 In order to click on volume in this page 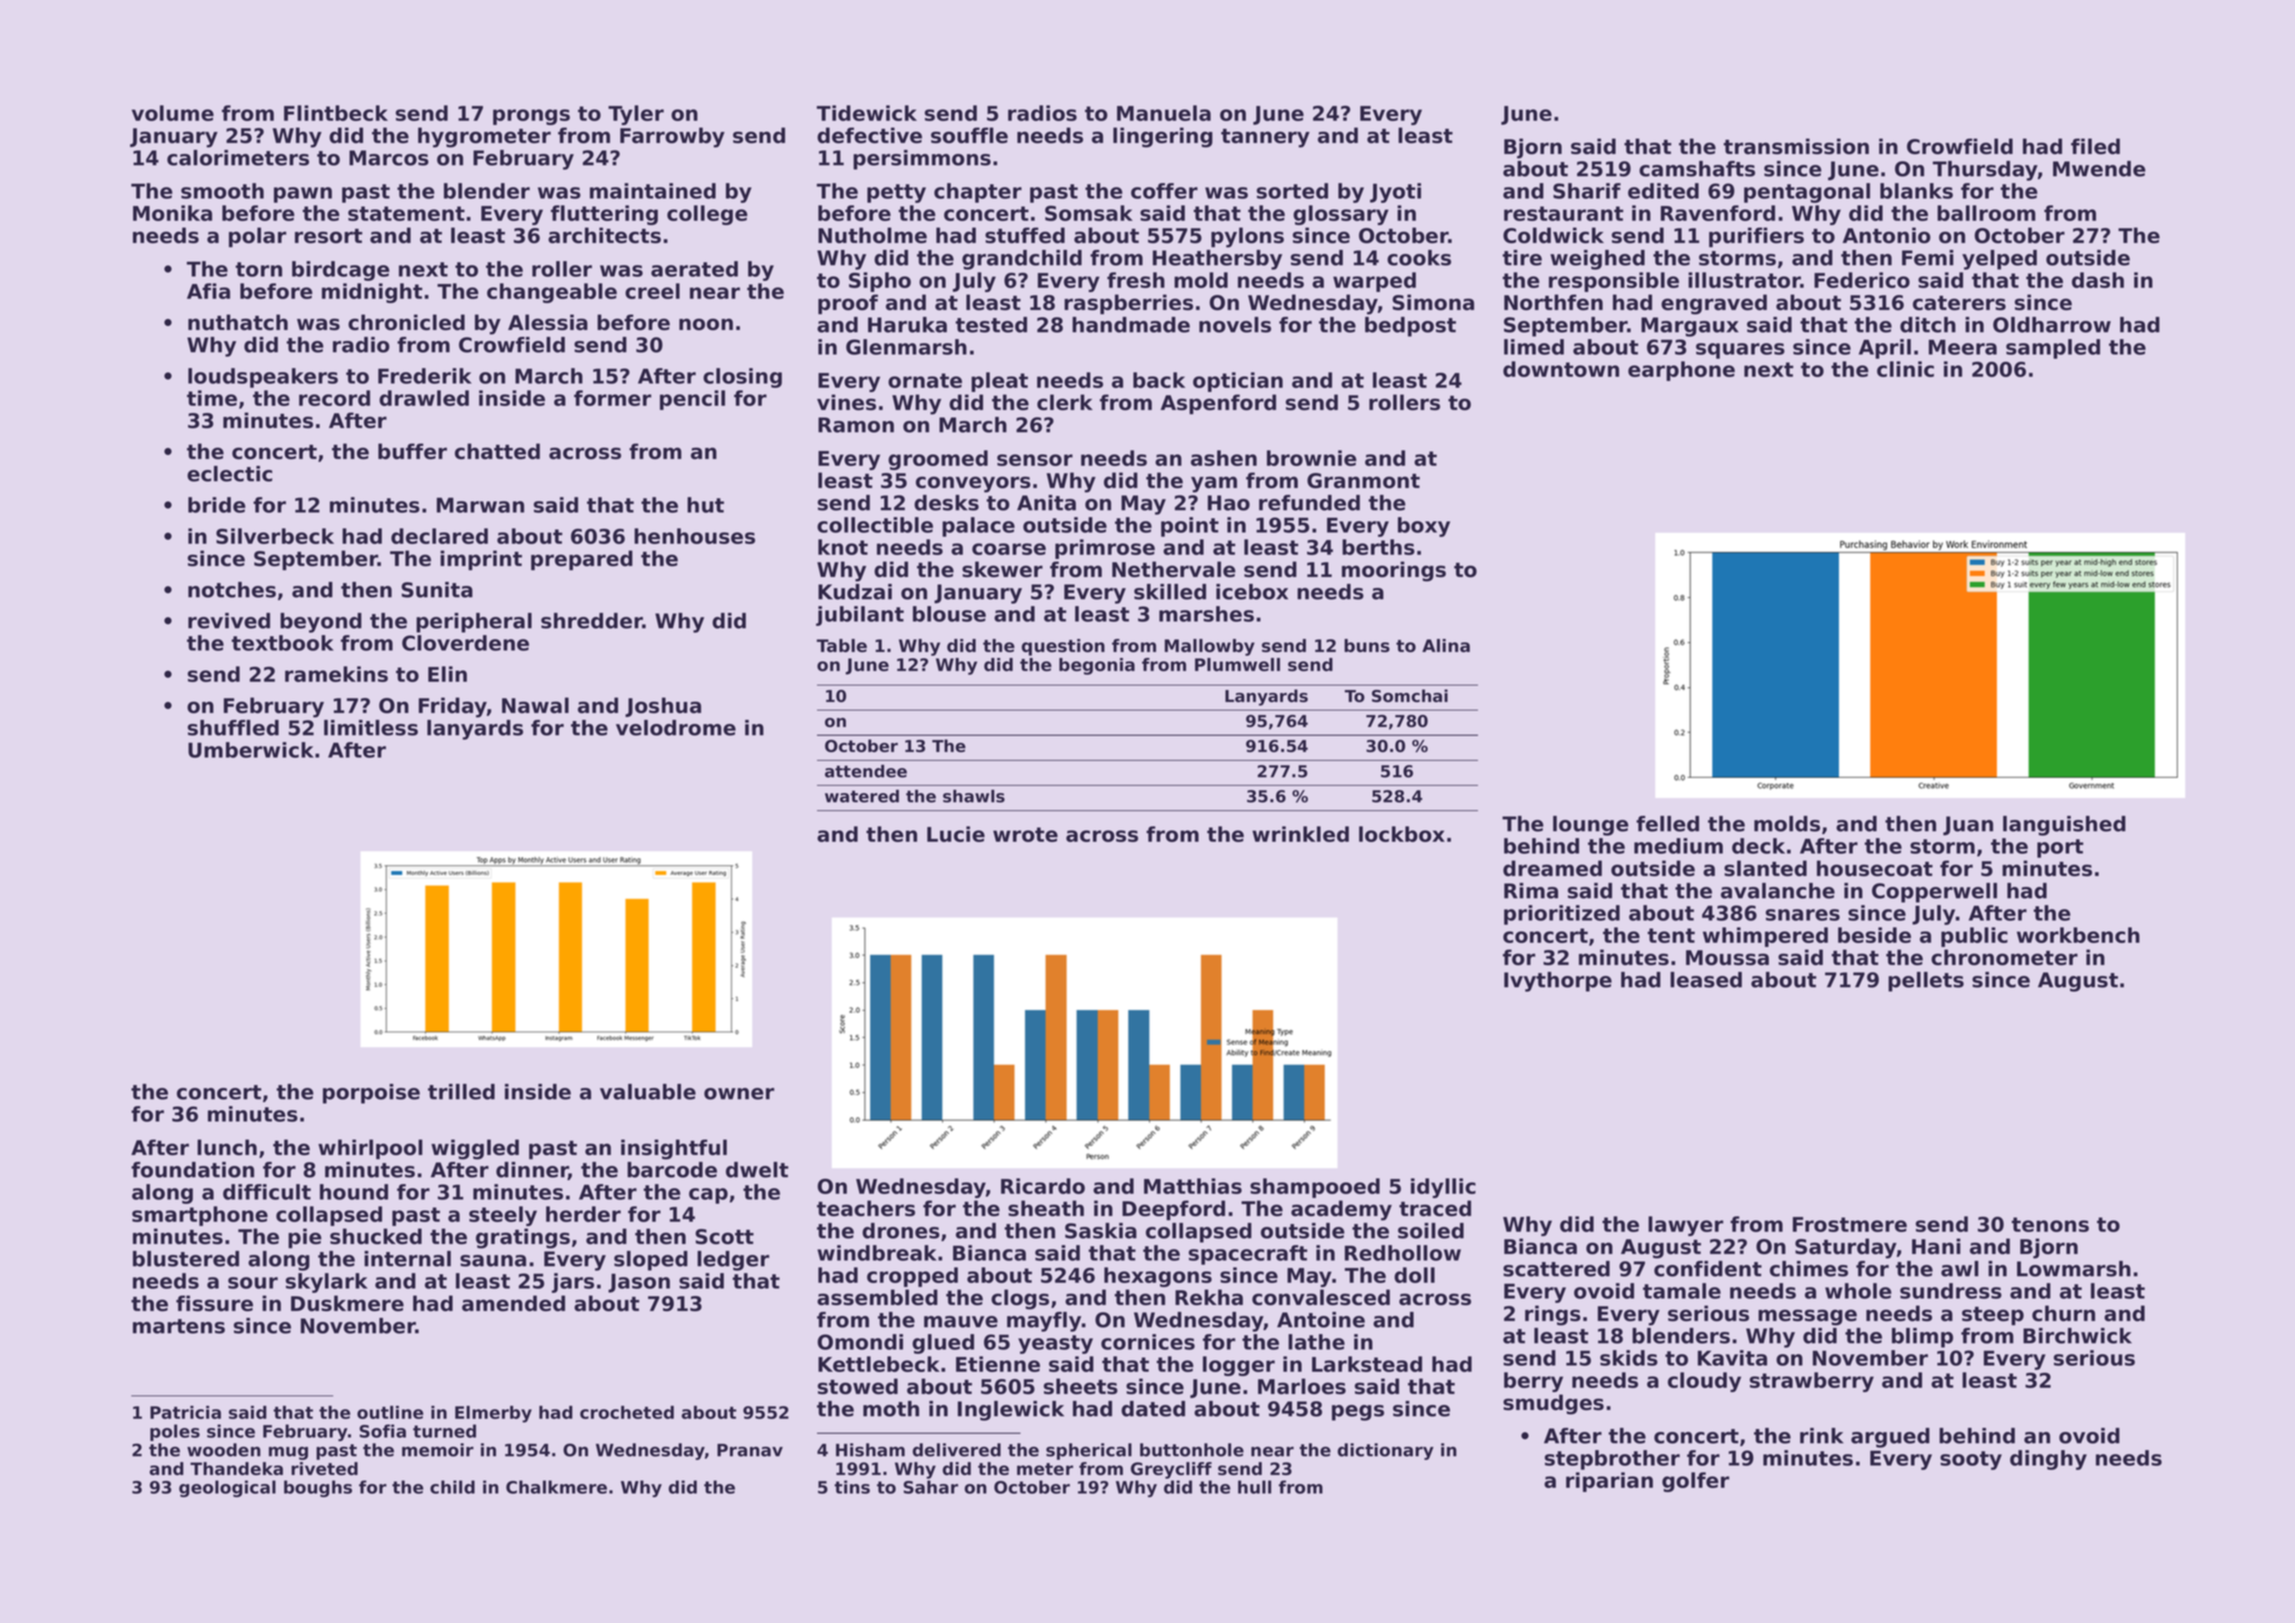, I will do `click(173, 113)`.
